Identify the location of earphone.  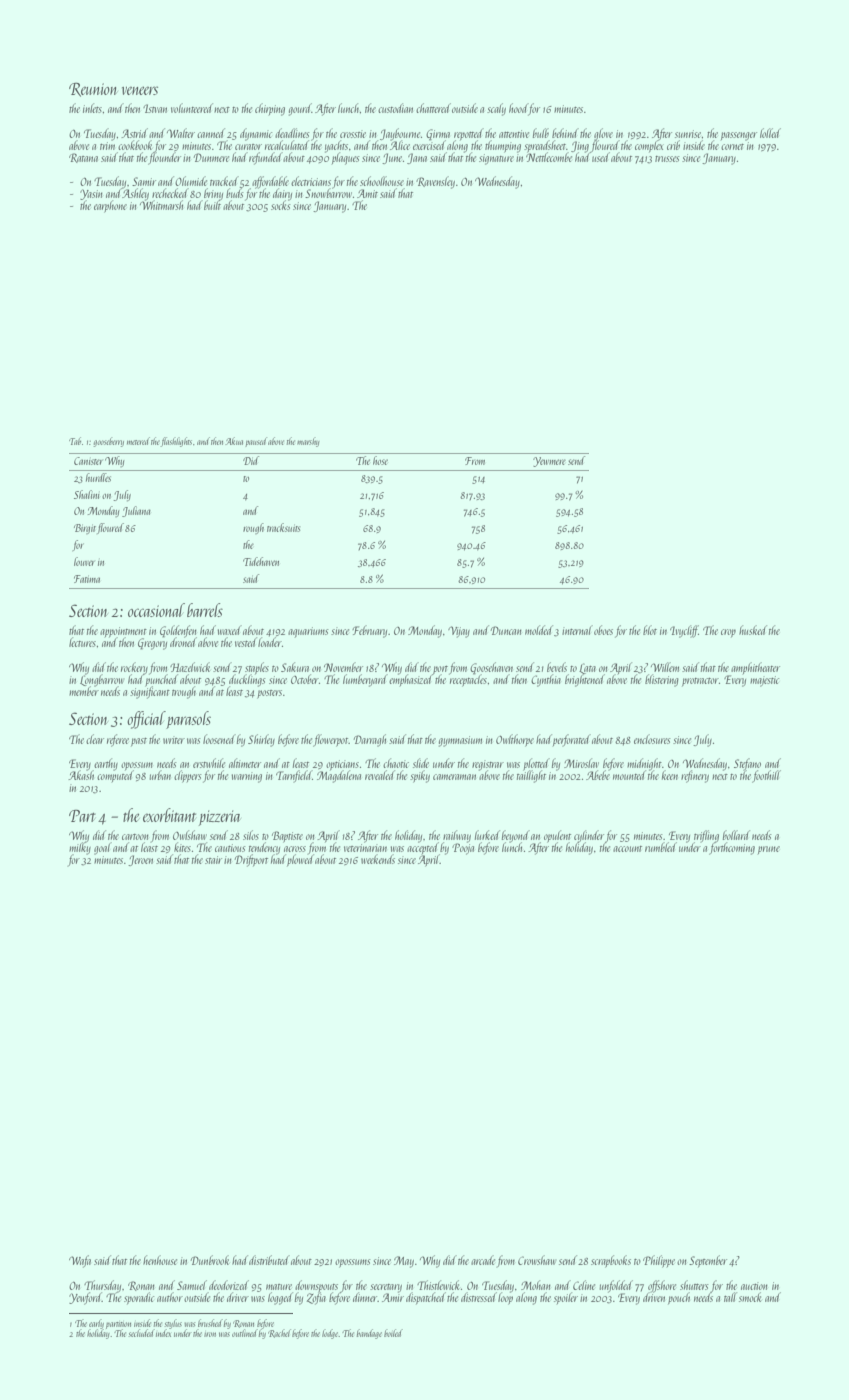
(110, 206).
